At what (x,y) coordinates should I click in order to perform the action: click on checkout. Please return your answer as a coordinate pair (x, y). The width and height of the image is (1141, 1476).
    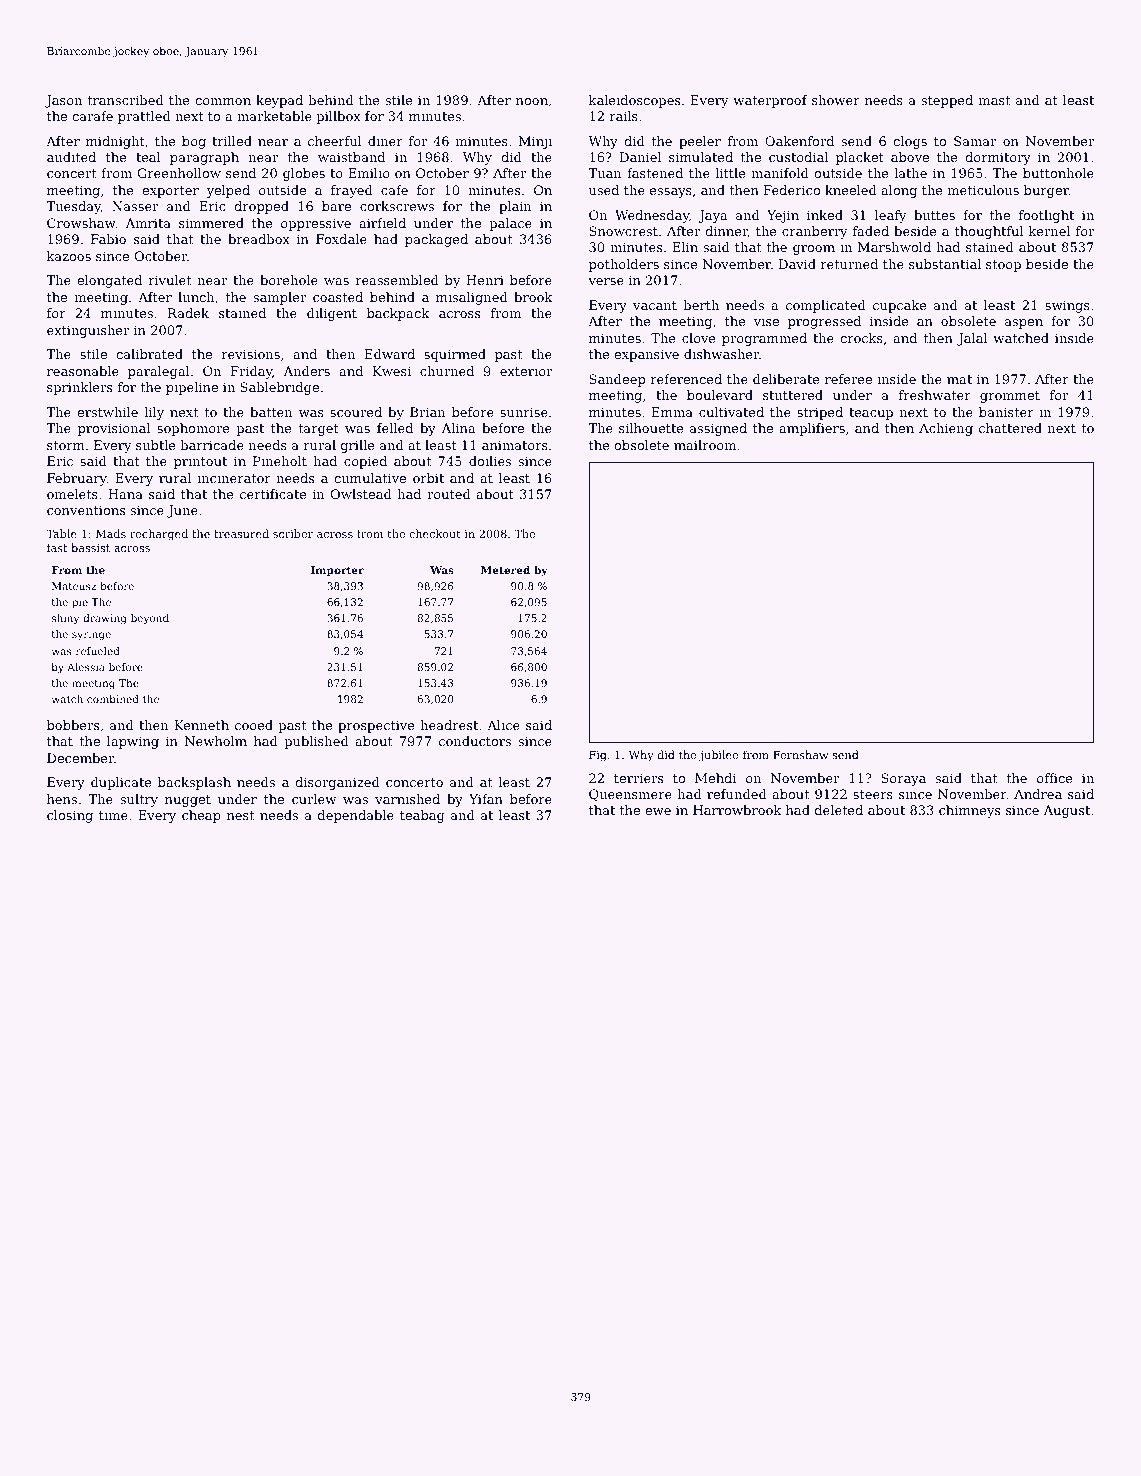
    Looking at the image, I should click on (435, 533).
